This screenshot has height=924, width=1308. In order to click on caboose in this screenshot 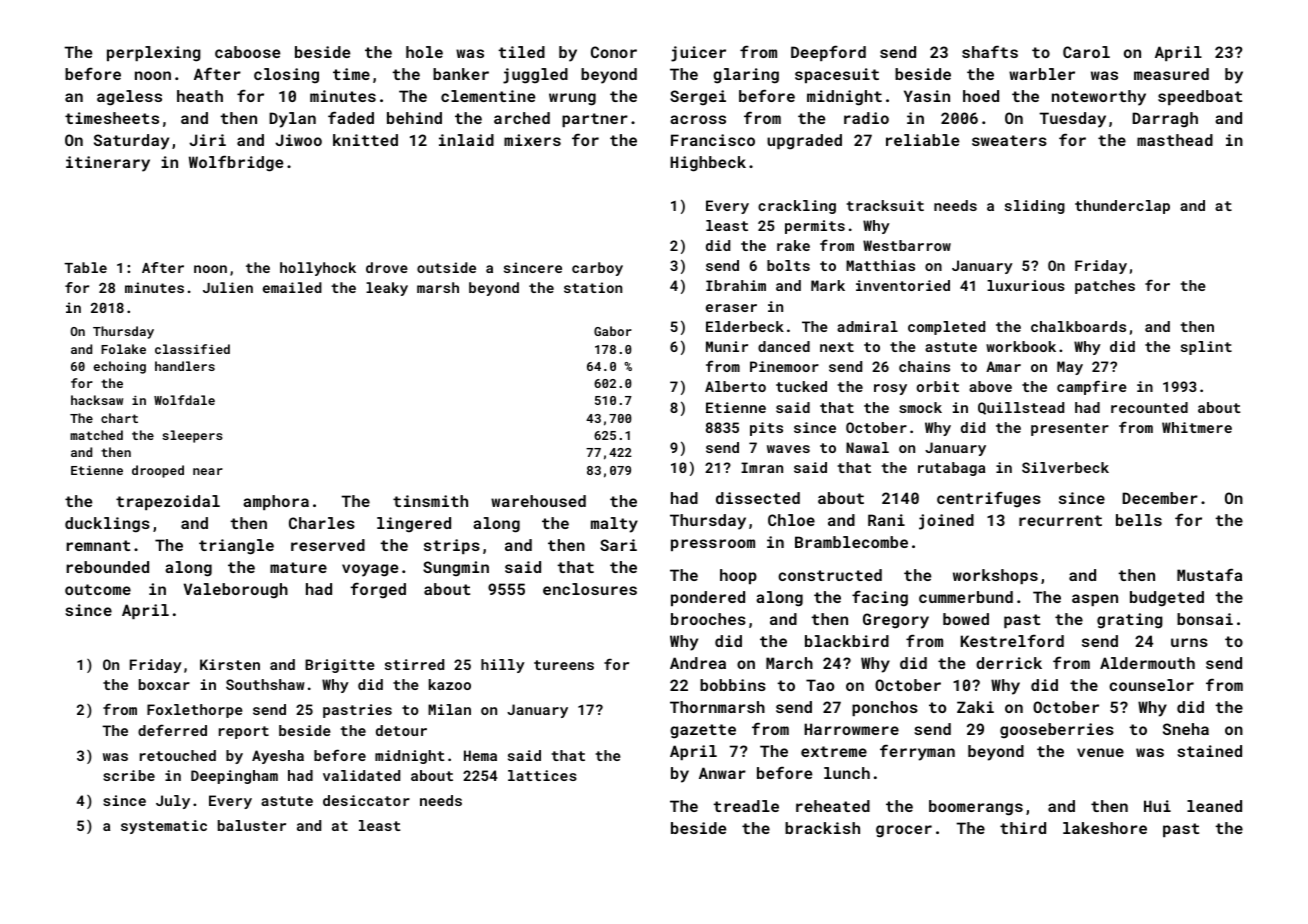, I will do `click(247, 52)`.
